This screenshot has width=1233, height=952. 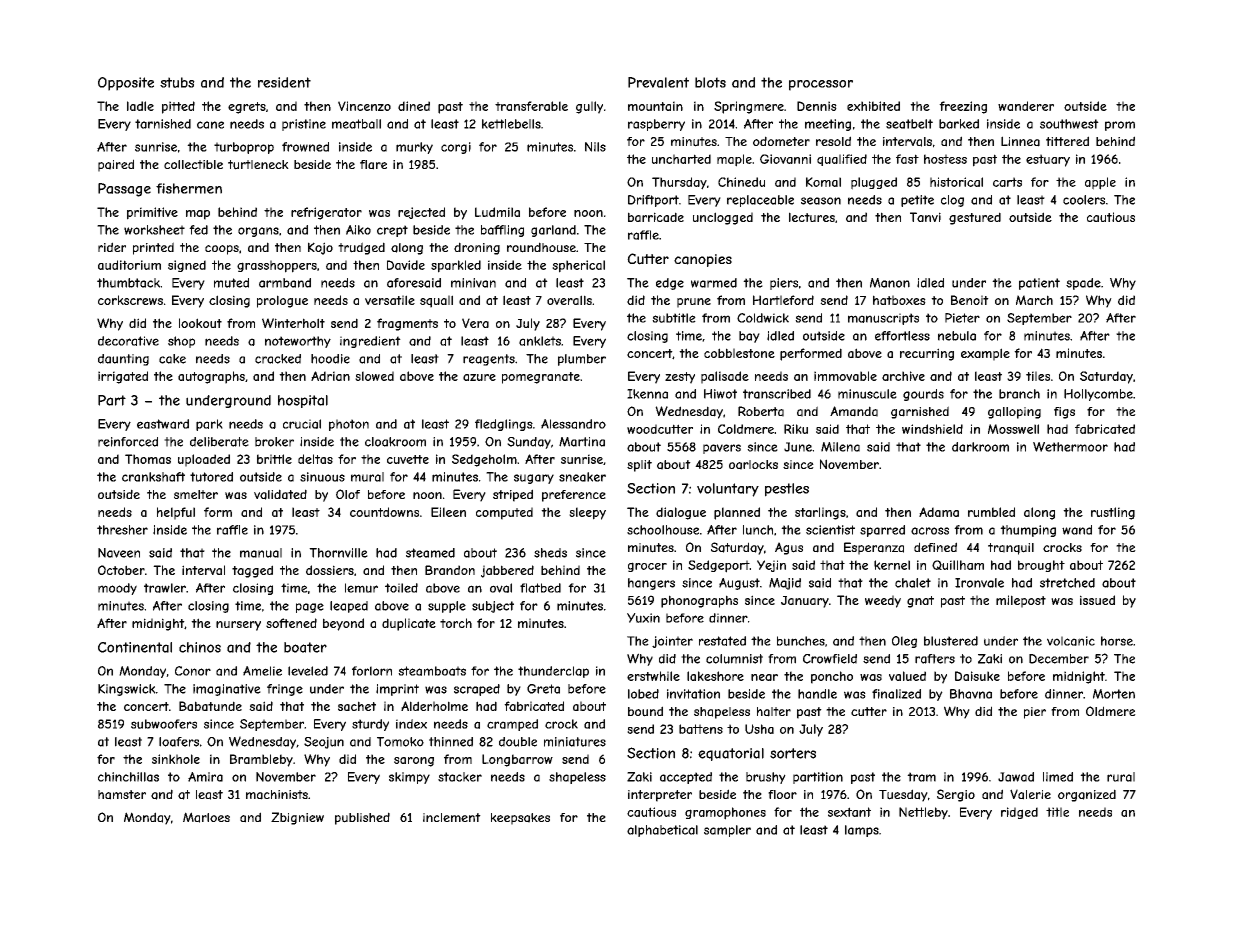 I want to click on freezing, so click(x=963, y=107).
